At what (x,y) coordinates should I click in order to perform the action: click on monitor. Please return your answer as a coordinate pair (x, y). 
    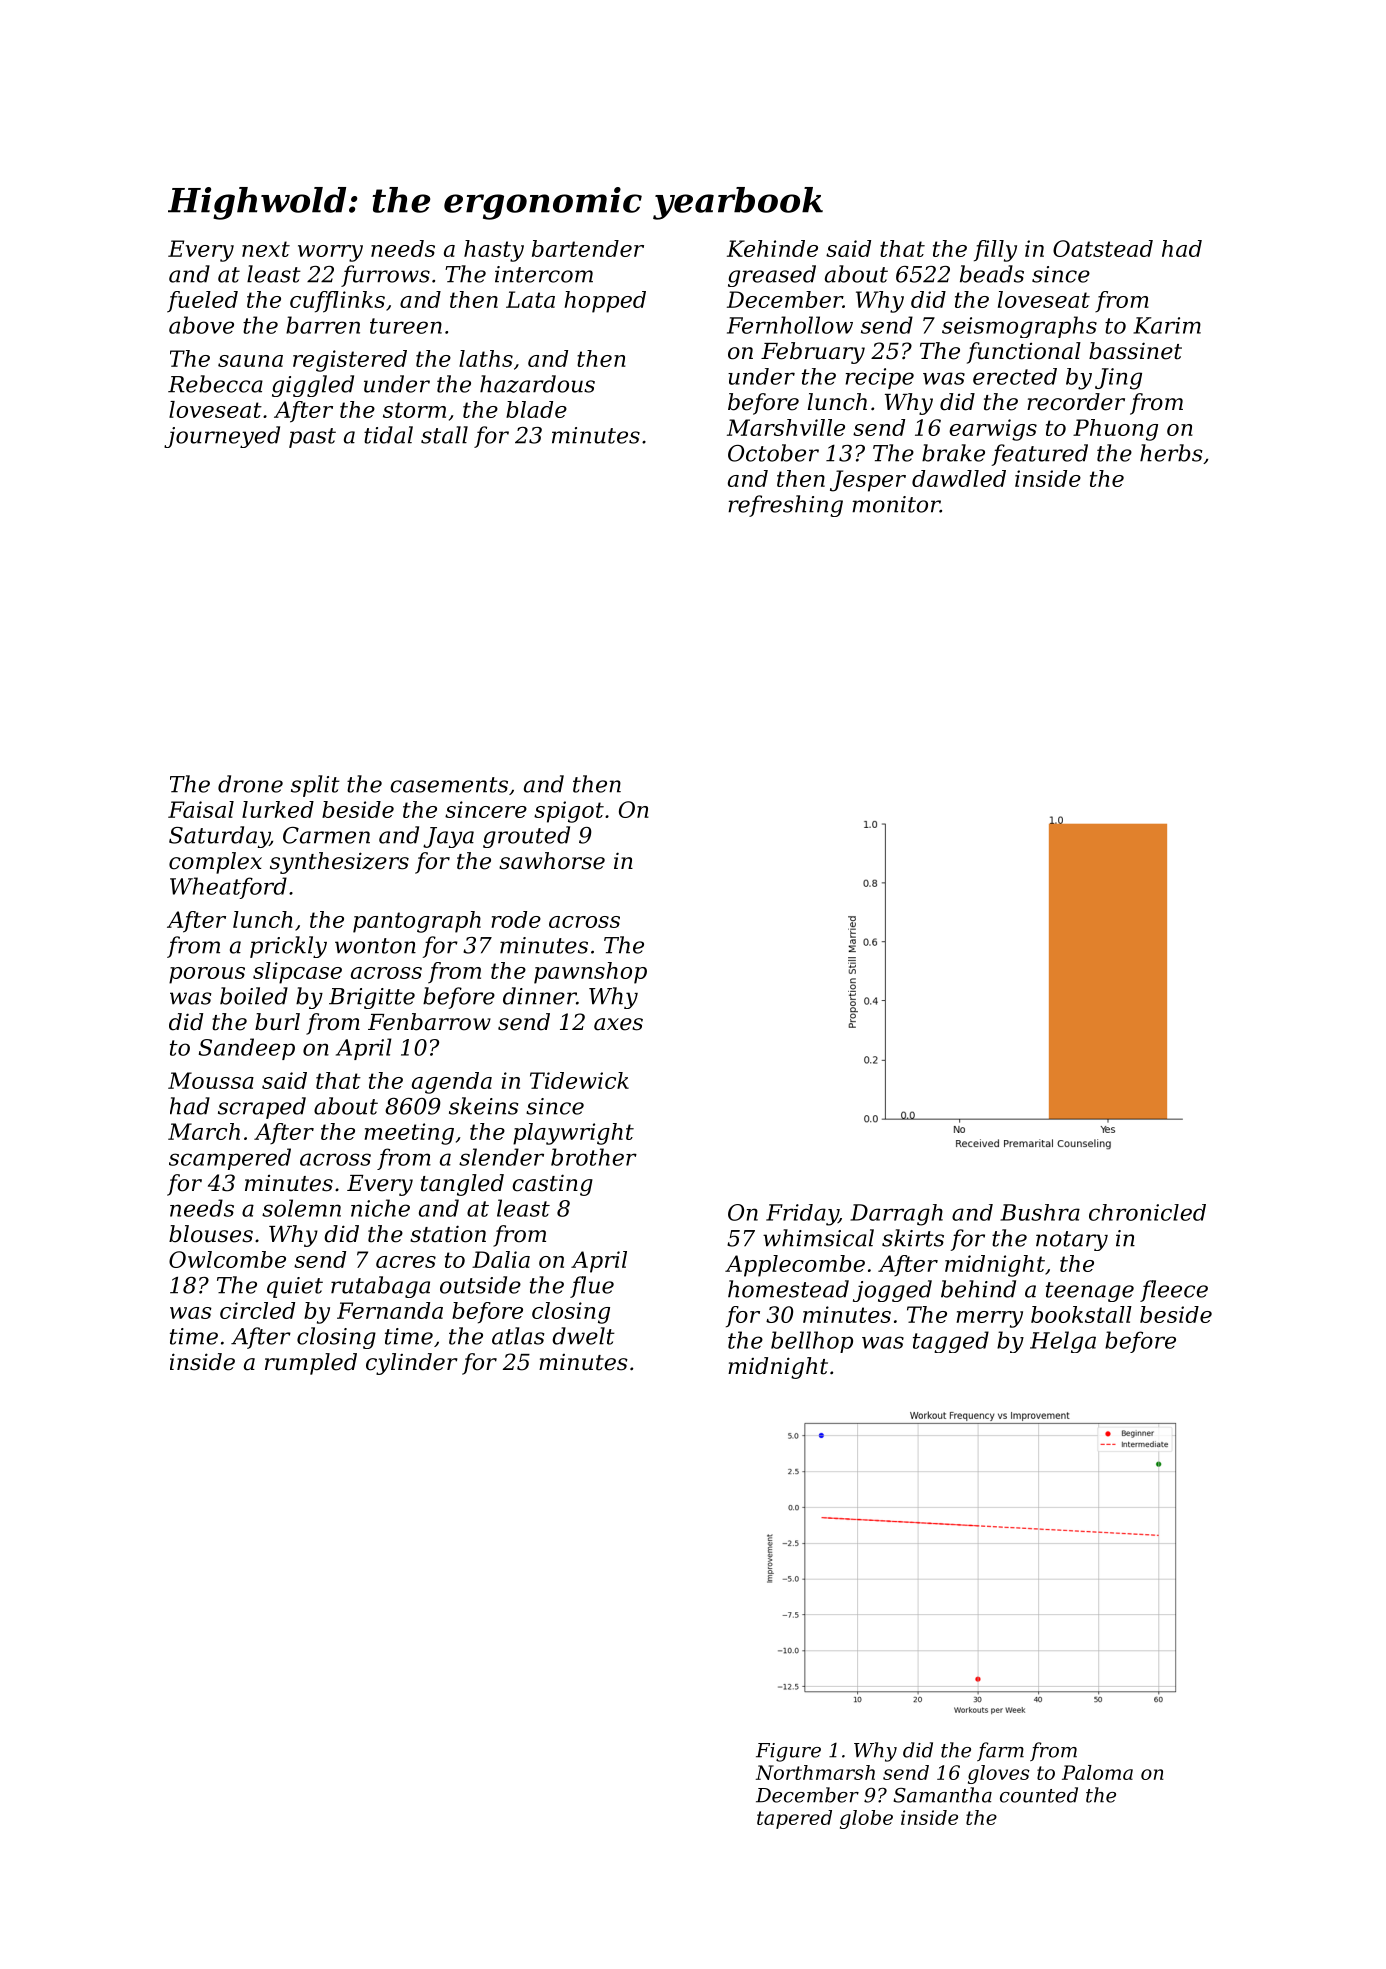
    Looking at the image, I should click on (896, 504).
